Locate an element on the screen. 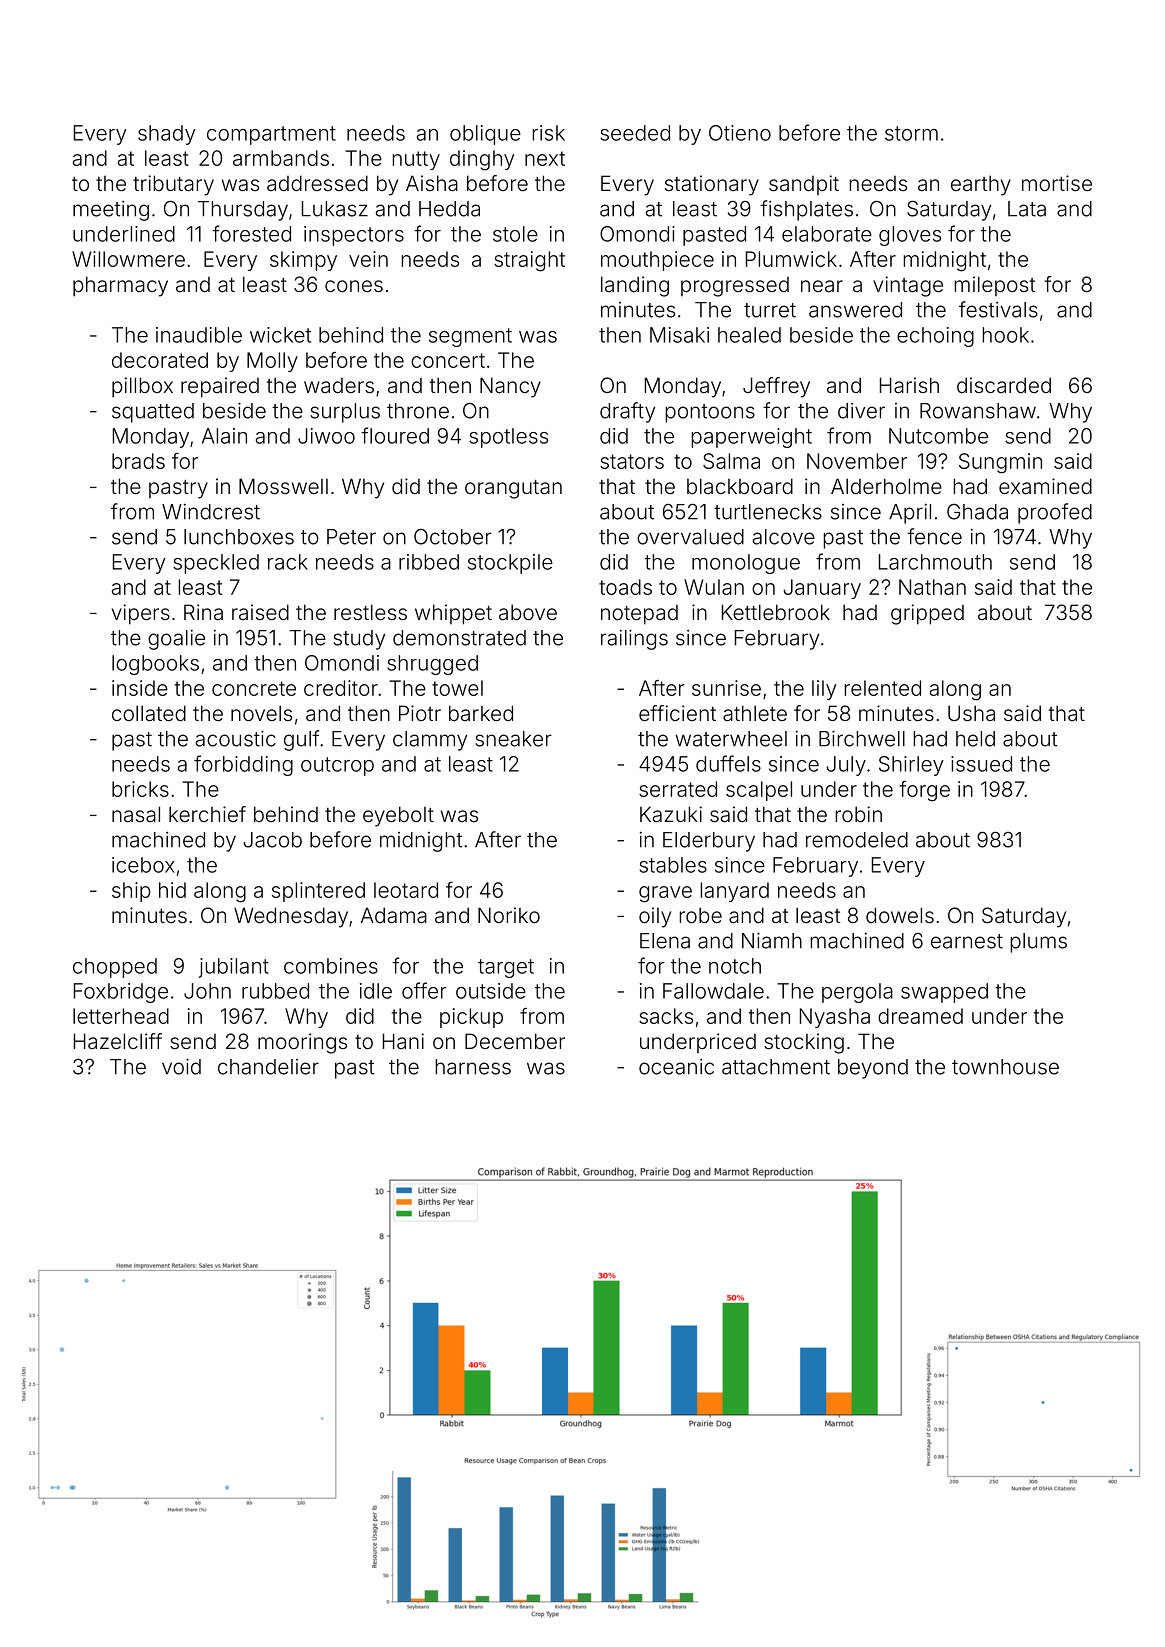 The width and height of the screenshot is (1165, 1647). Willowmere is located at coordinates (128, 259).
